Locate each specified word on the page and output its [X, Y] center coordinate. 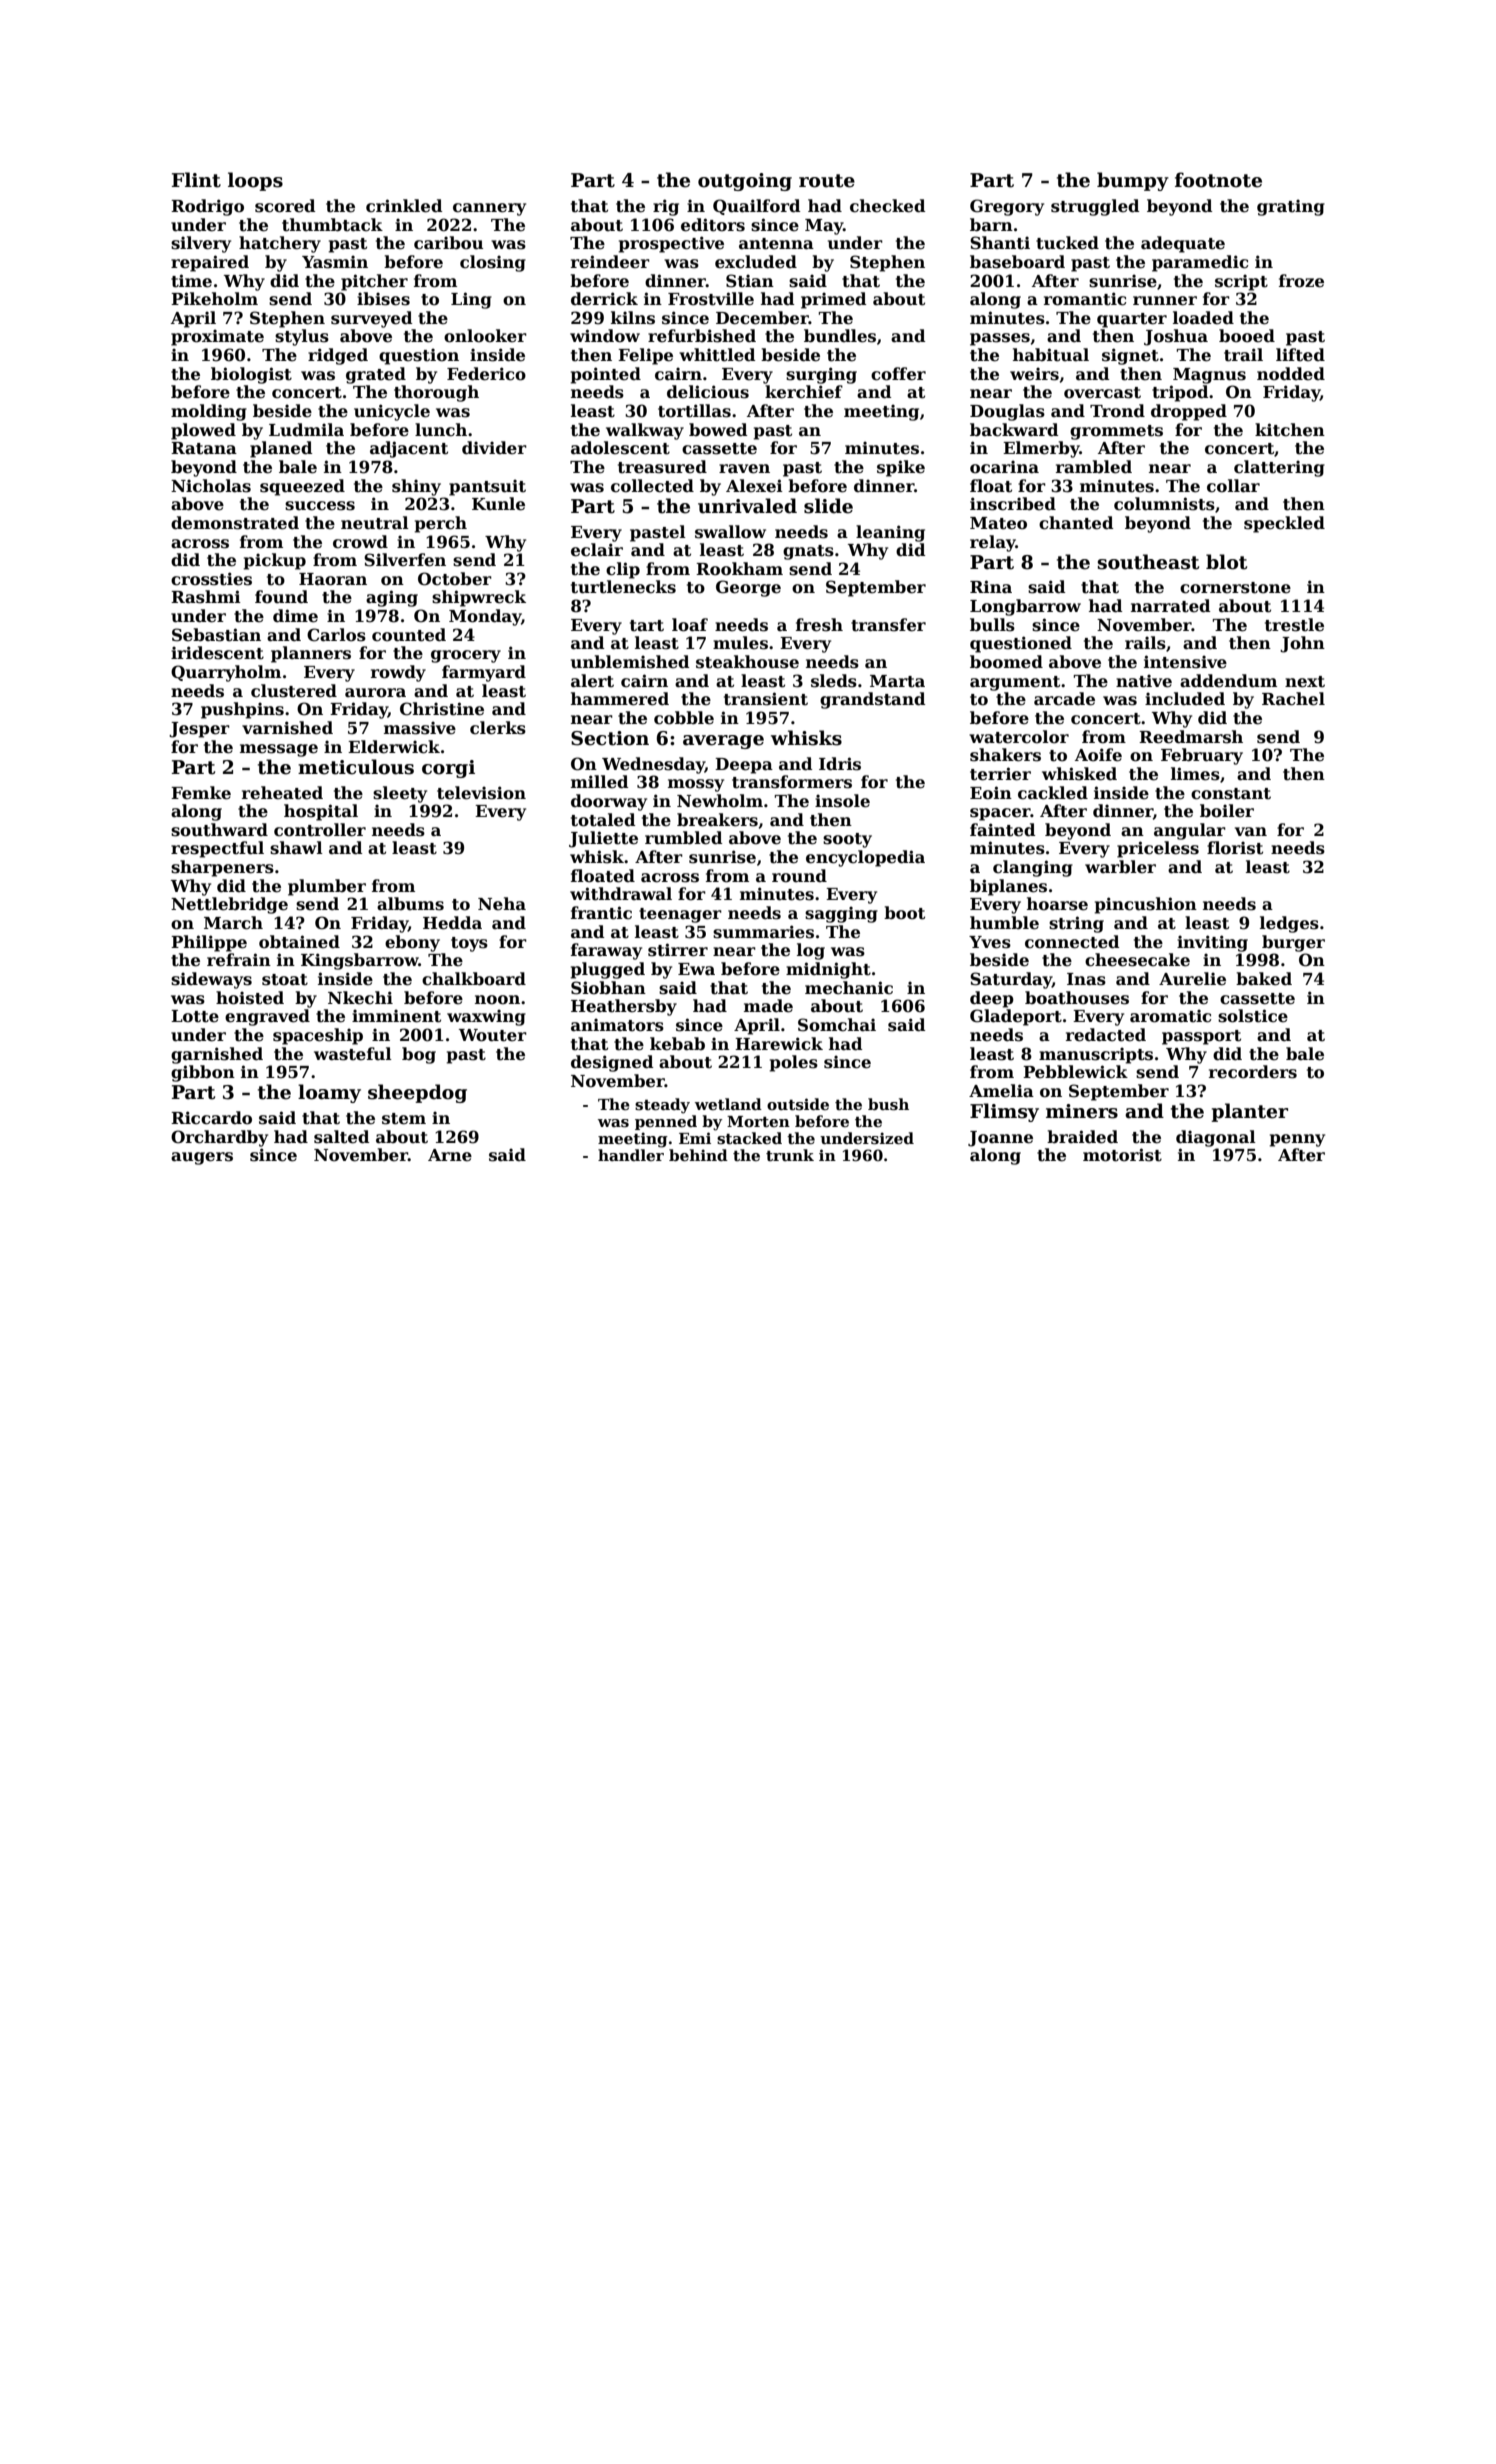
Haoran [333, 579]
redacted [1106, 1035]
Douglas [1007, 412]
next [1305, 682]
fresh [819, 625]
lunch [441, 430]
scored [285, 206]
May [824, 227]
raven [744, 469]
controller [320, 830]
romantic [1085, 299]
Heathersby [624, 1007]
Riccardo [211, 1118]
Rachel [1293, 699]
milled [600, 782]
